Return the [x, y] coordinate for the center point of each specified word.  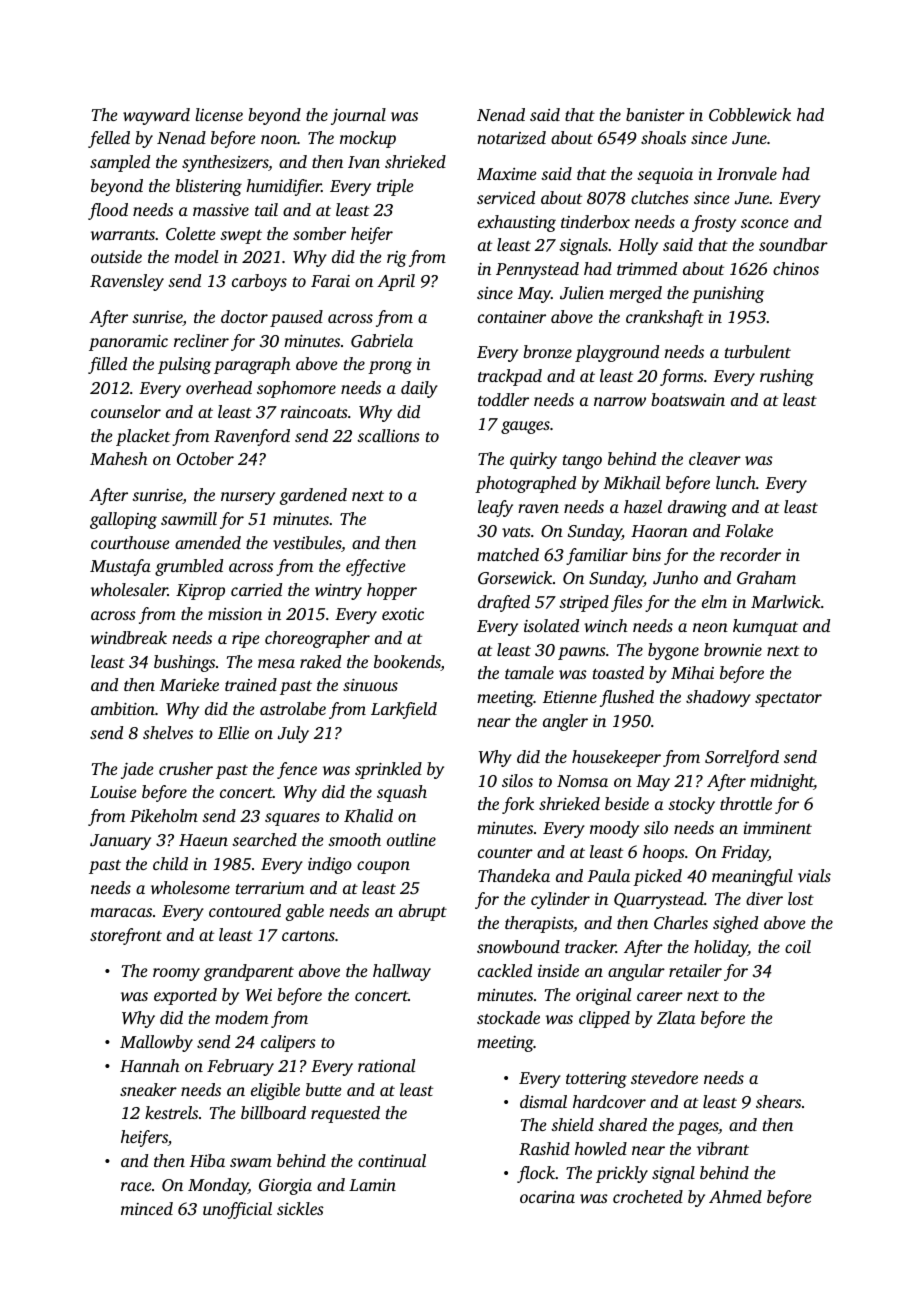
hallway [402, 972]
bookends [407, 663]
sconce [764, 223]
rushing [787, 377]
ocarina [547, 1197]
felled [109, 139]
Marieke [189, 684]
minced [147, 1208]
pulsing [184, 365]
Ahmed [735, 1196]
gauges [525, 427]
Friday [745, 853]
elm [714, 601]
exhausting [517, 223]
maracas [121, 912]
